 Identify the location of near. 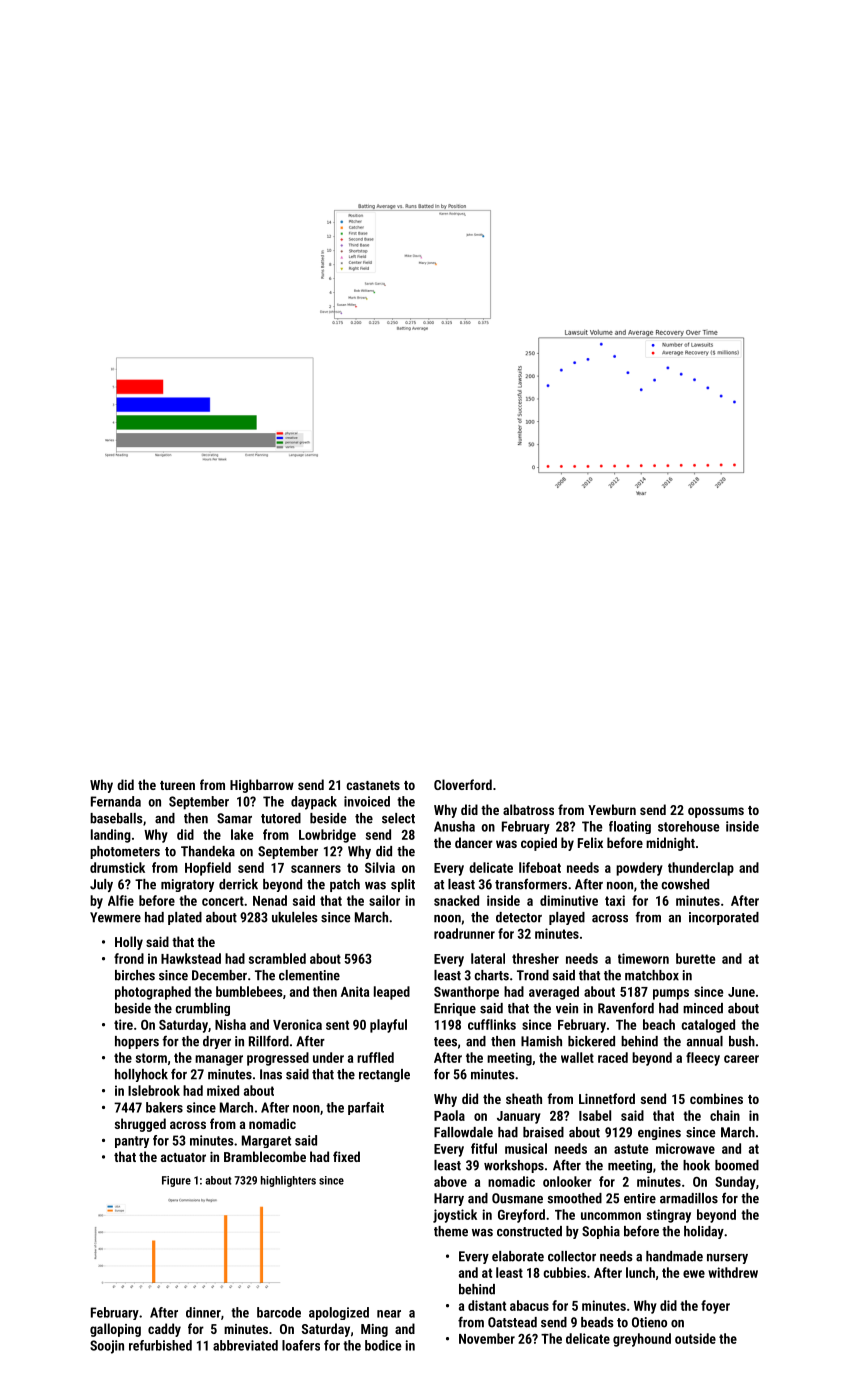
(389, 1314).
